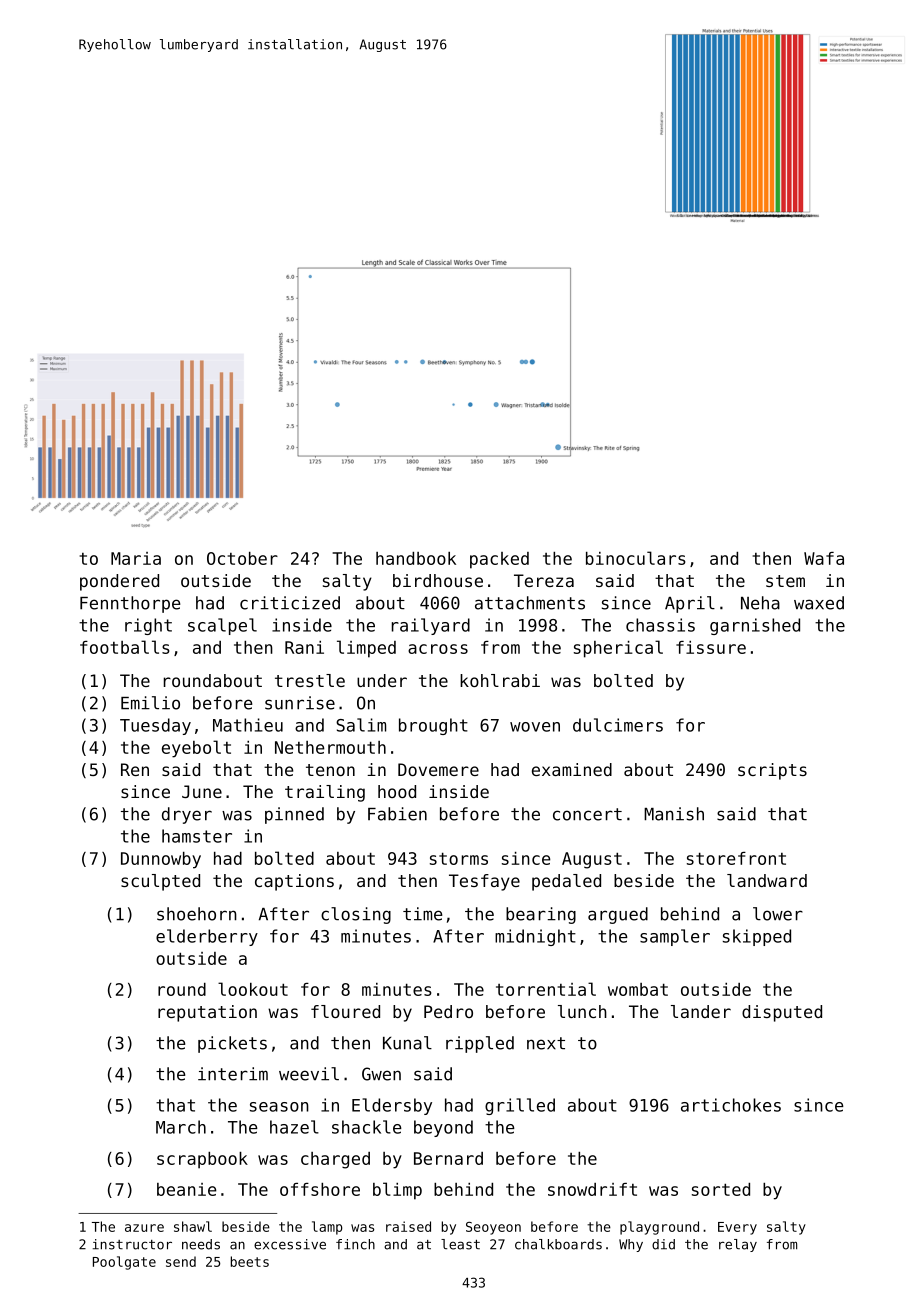 The width and height of the screenshot is (924, 1308). Describe the element at coordinates (290, 1244) in the screenshot. I see `excessive` at that location.
